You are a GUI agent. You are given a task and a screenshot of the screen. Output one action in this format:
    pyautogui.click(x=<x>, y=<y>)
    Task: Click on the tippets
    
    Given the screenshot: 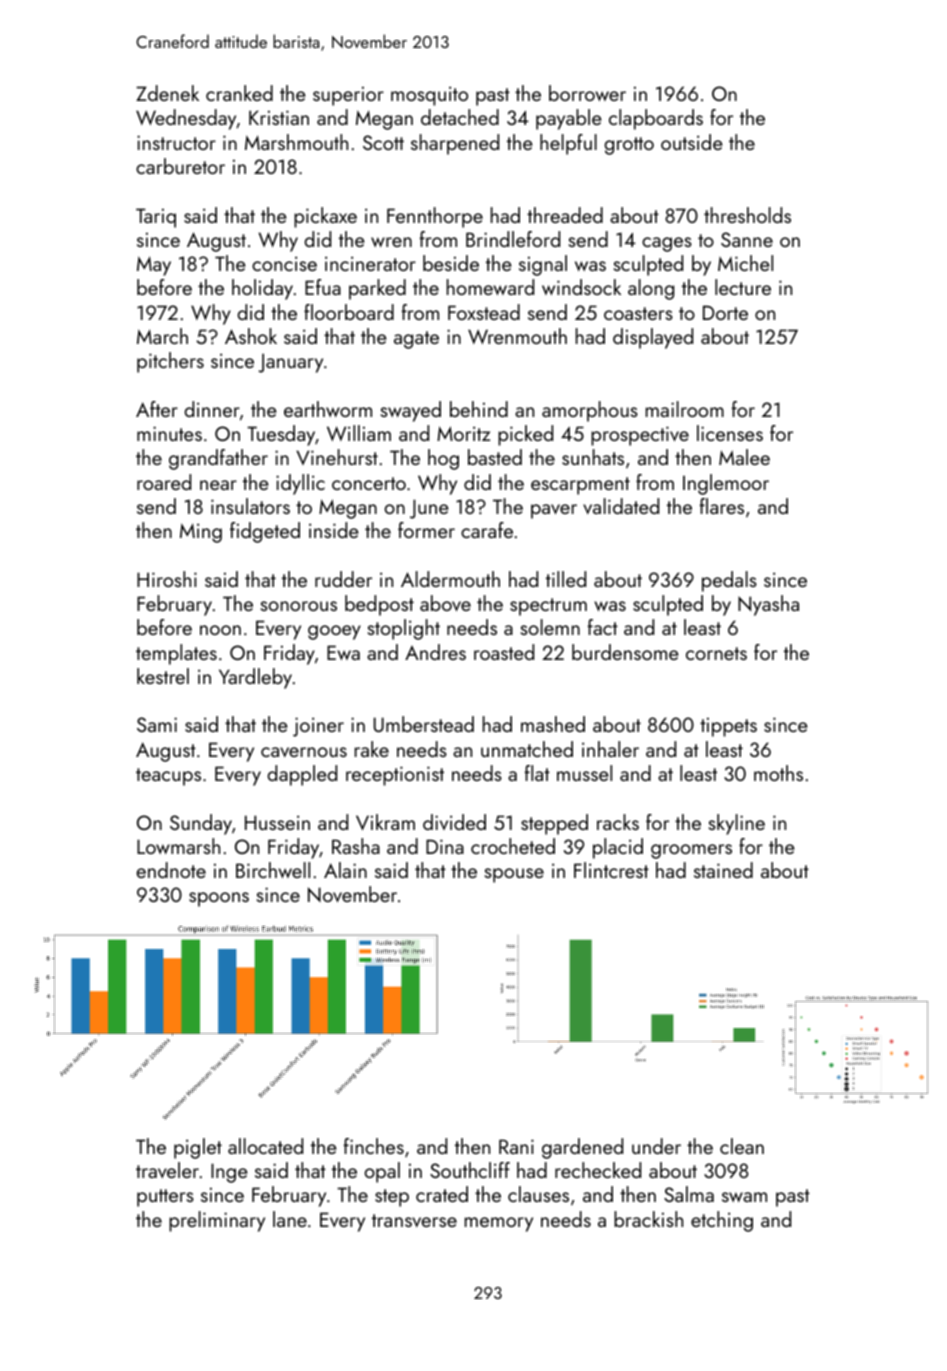 What is the action you would take?
    pyautogui.click(x=728, y=727)
